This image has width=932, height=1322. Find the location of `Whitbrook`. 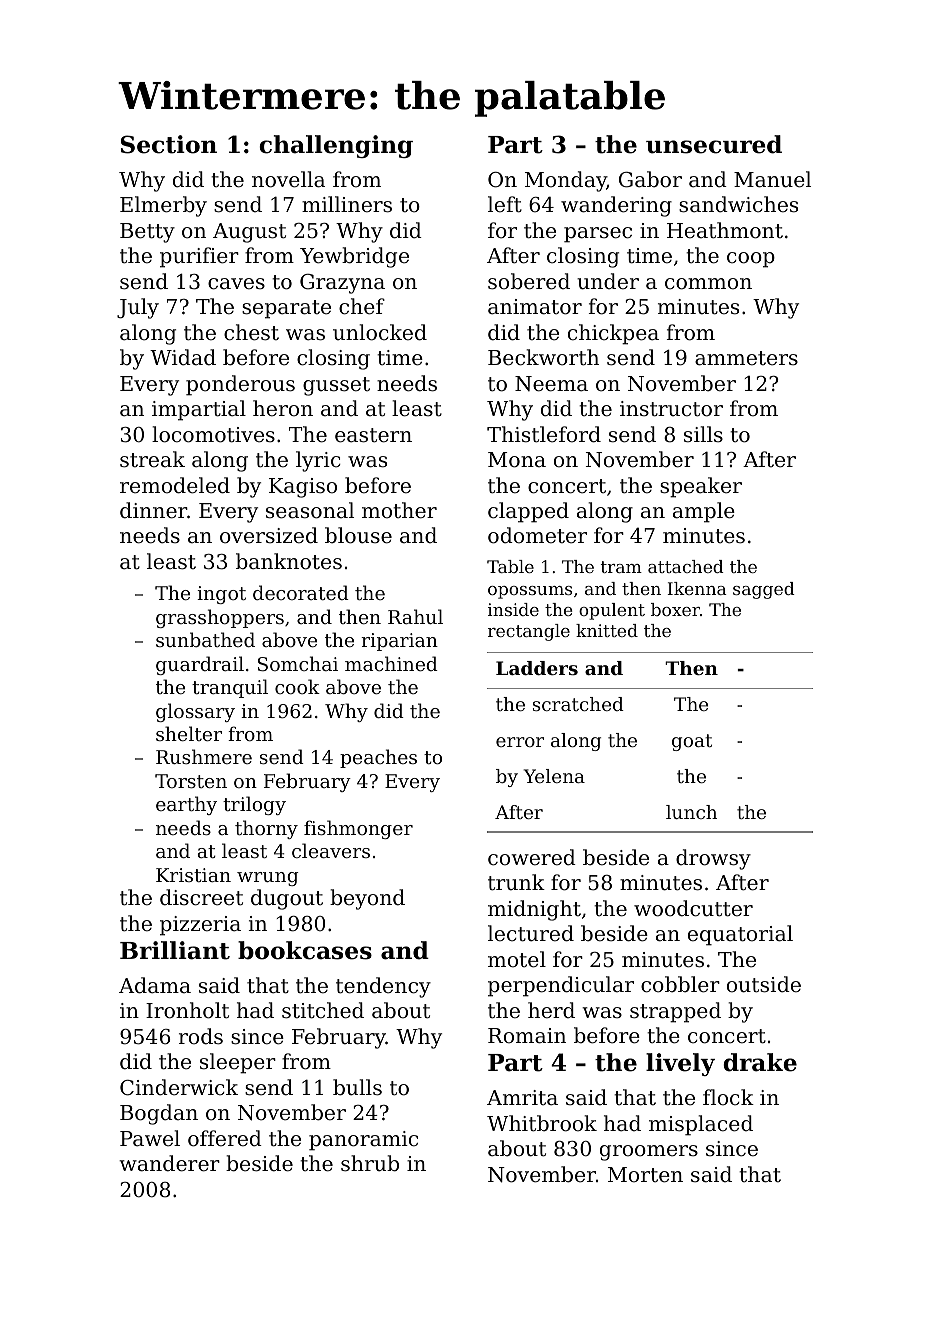

Whitbrook is located at coordinates (542, 1123).
